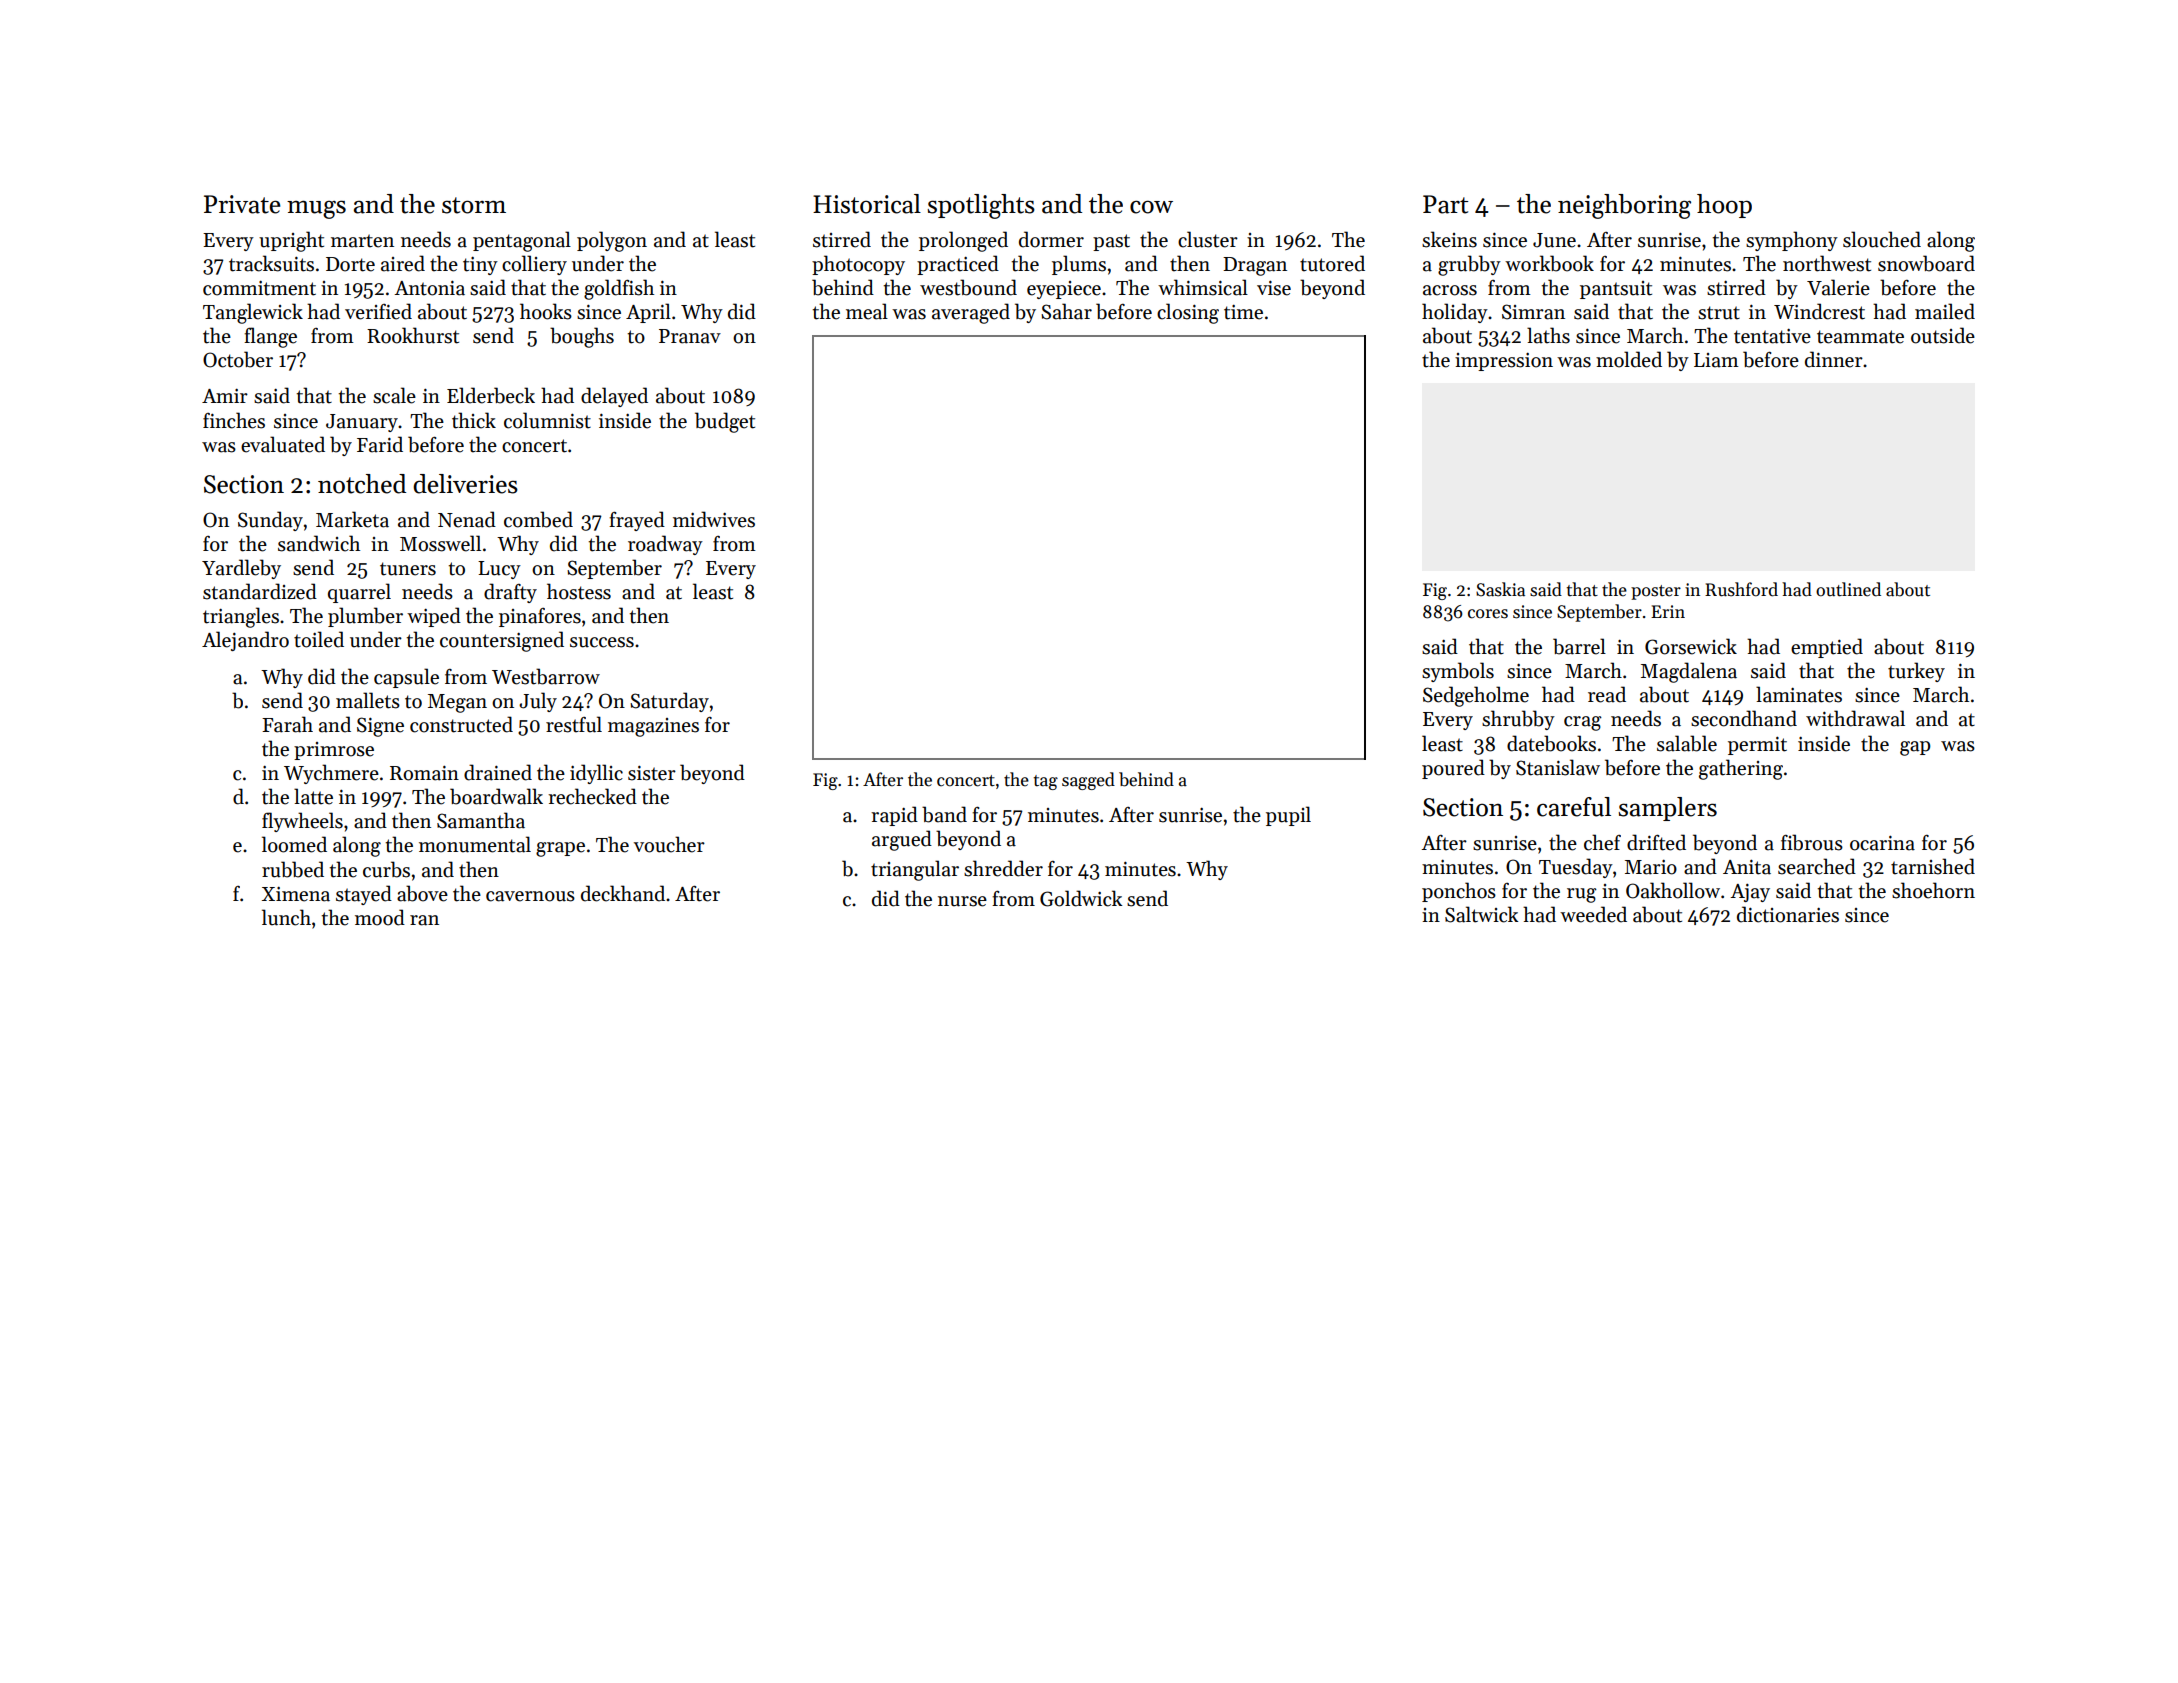 This page has width=2178, height=1683. Describe the element at coordinates (725, 422) in the page. I see `budget` at that location.
